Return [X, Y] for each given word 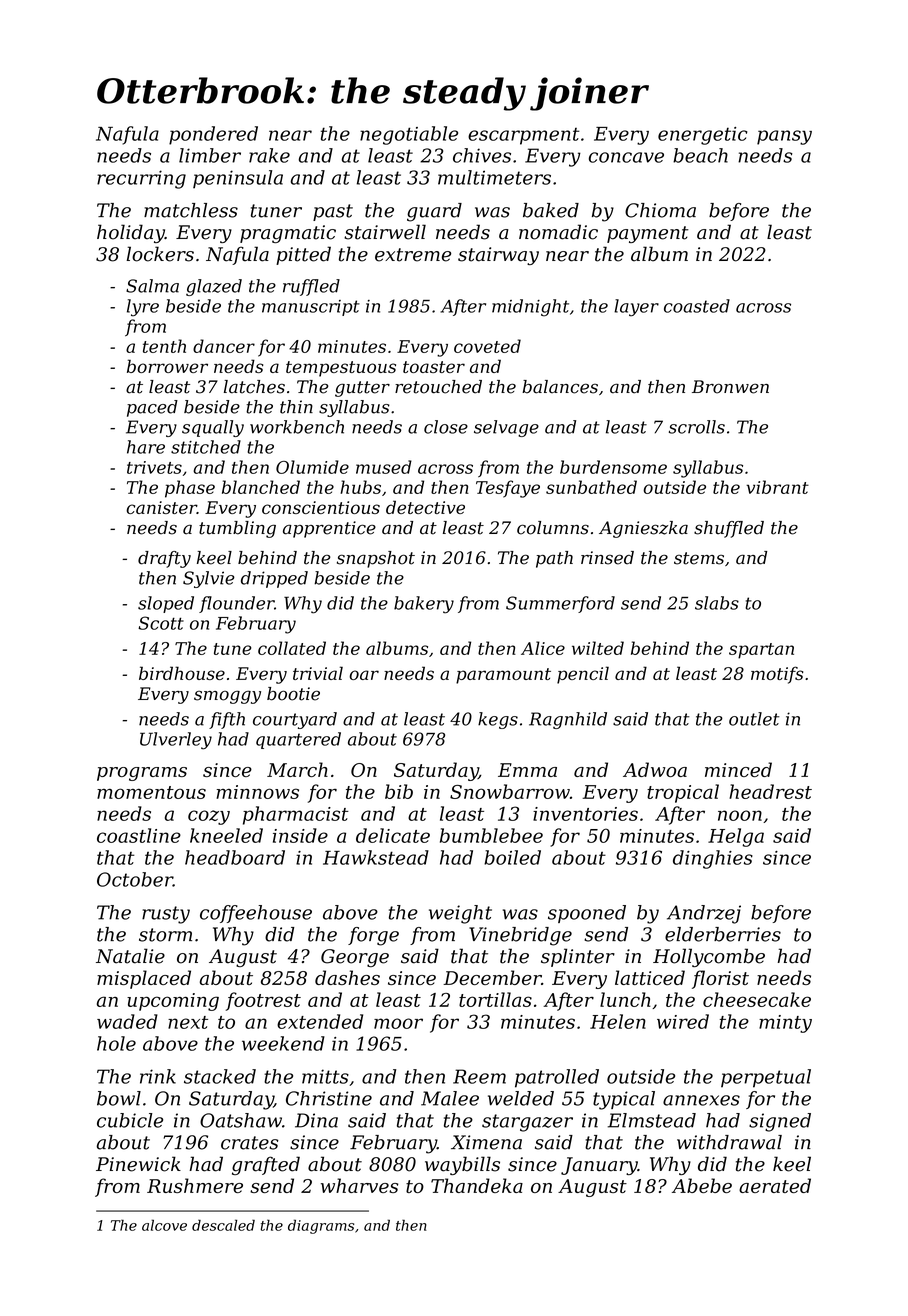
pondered [213, 135]
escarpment [523, 136]
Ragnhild [568, 720]
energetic [702, 136]
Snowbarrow [510, 791]
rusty [166, 915]
